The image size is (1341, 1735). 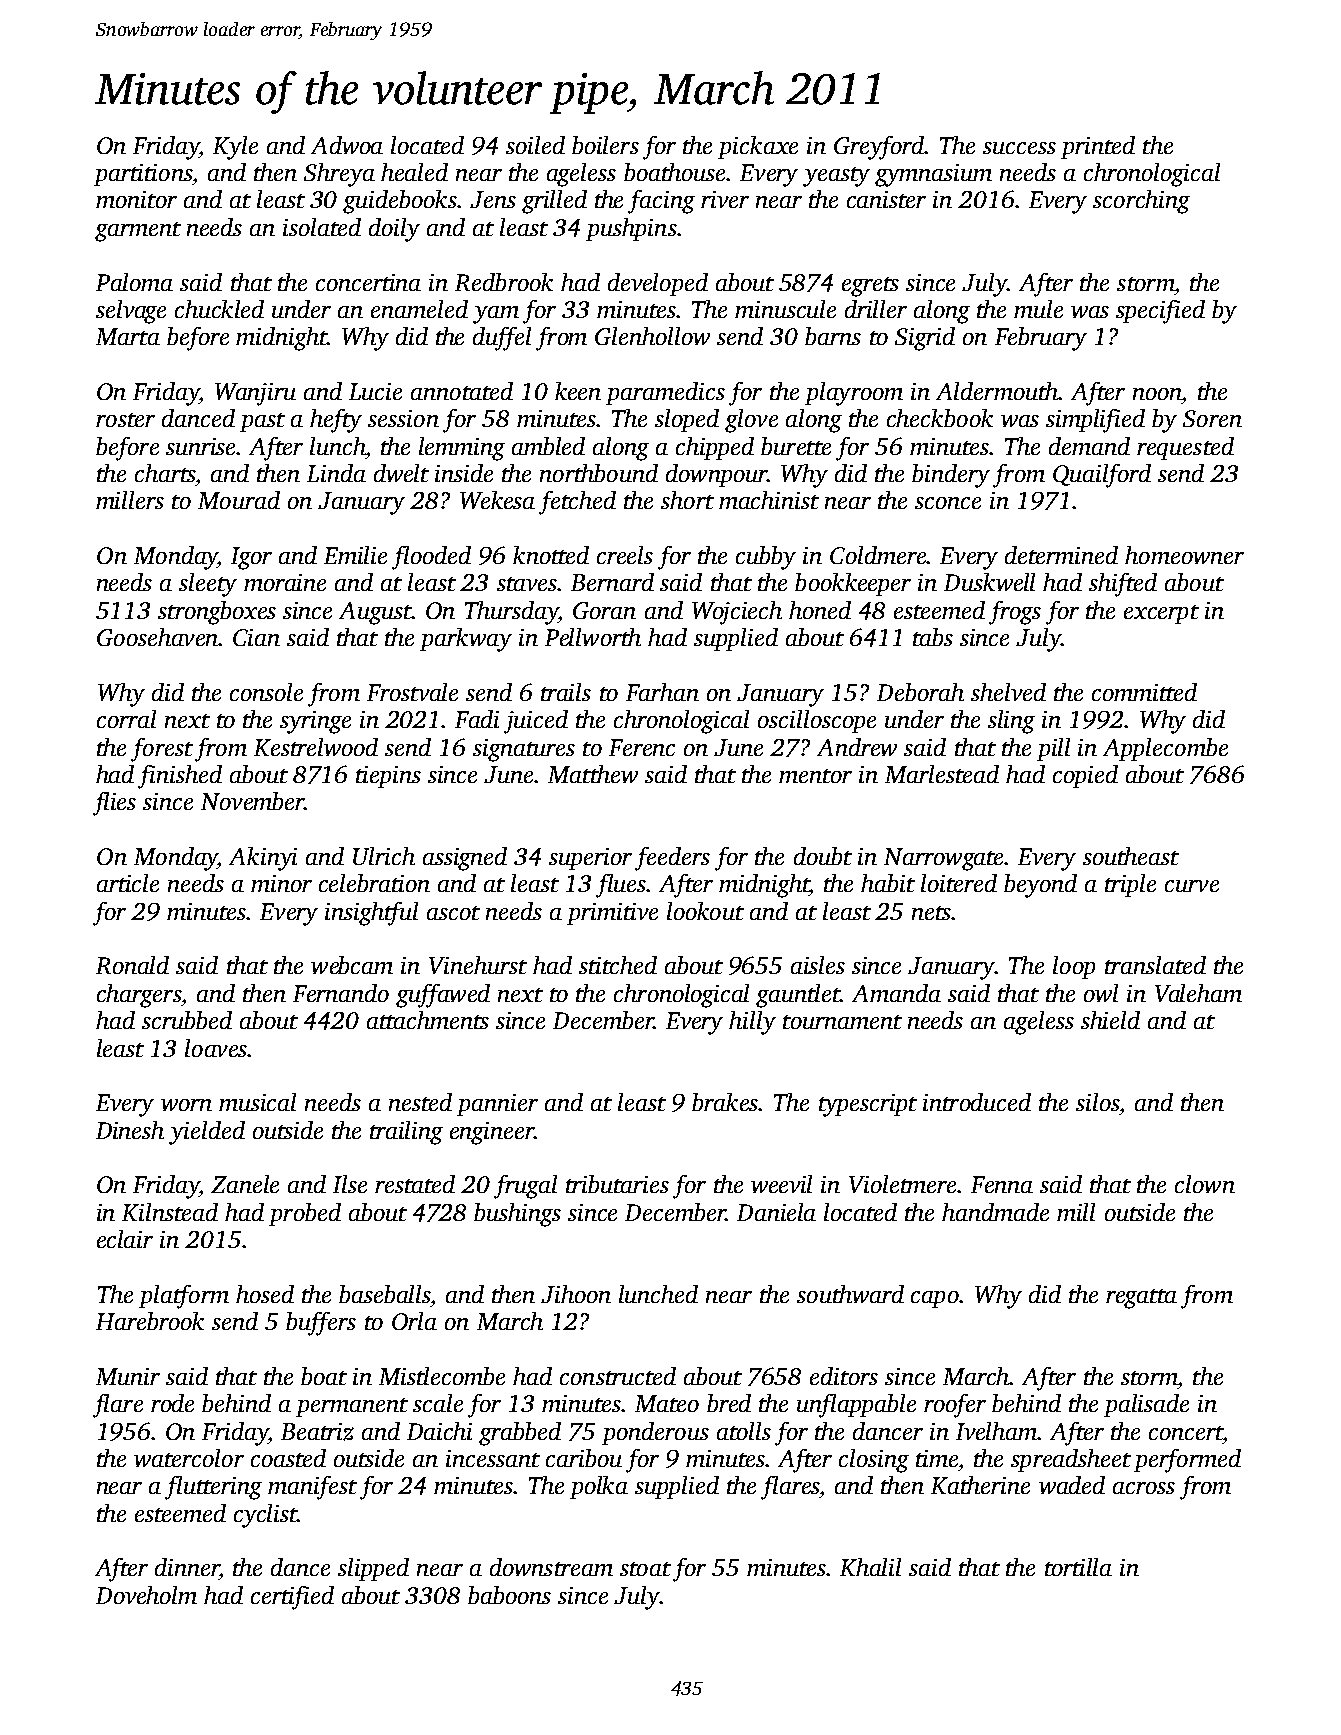 What do you see at coordinates (465, 859) in the screenshot?
I see `assigned` at bounding box center [465, 859].
